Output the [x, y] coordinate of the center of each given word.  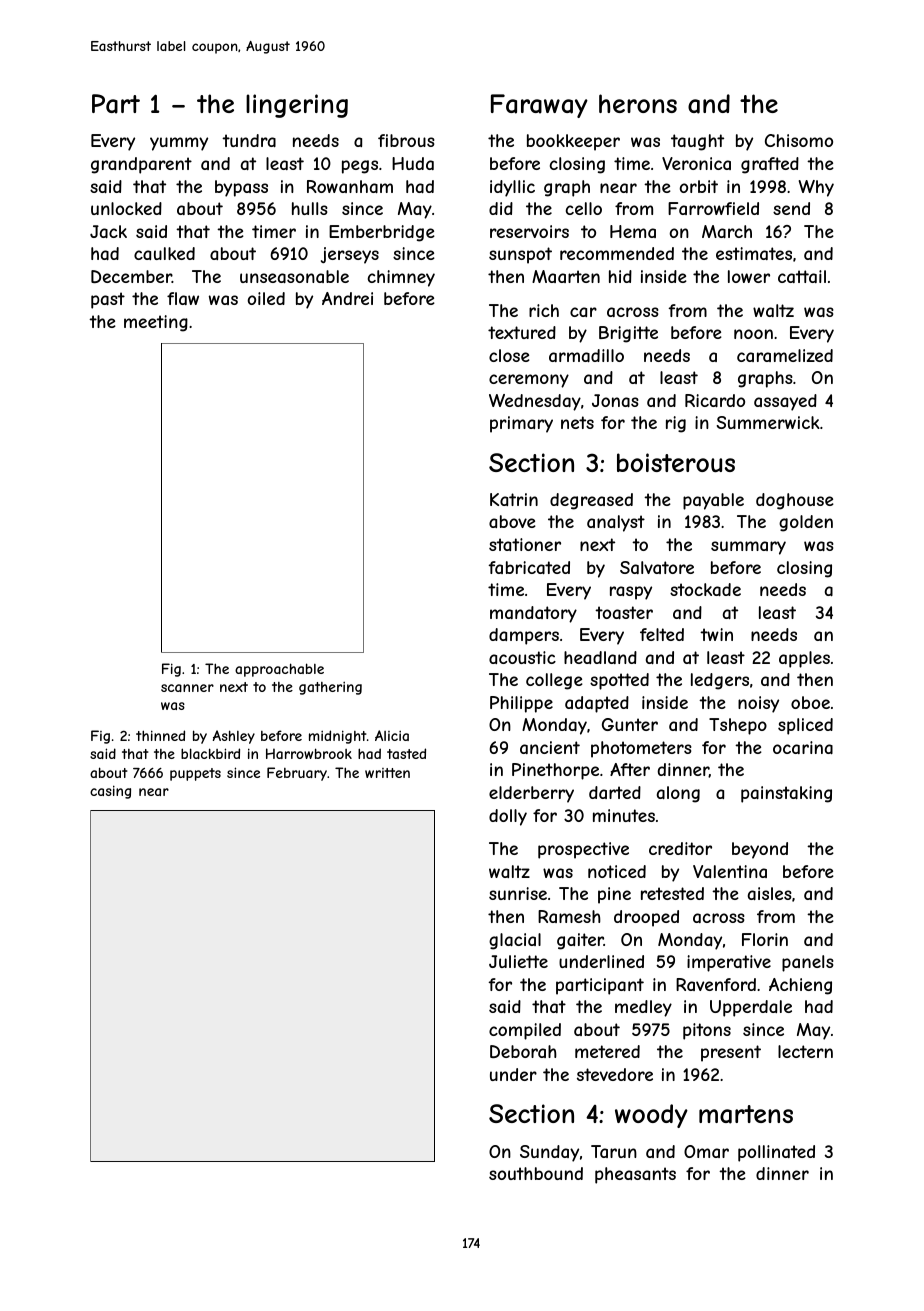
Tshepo [738, 726]
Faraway [539, 106]
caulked [164, 253]
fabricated [529, 567]
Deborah [523, 1051]
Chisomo [799, 140]
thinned [160, 735]
